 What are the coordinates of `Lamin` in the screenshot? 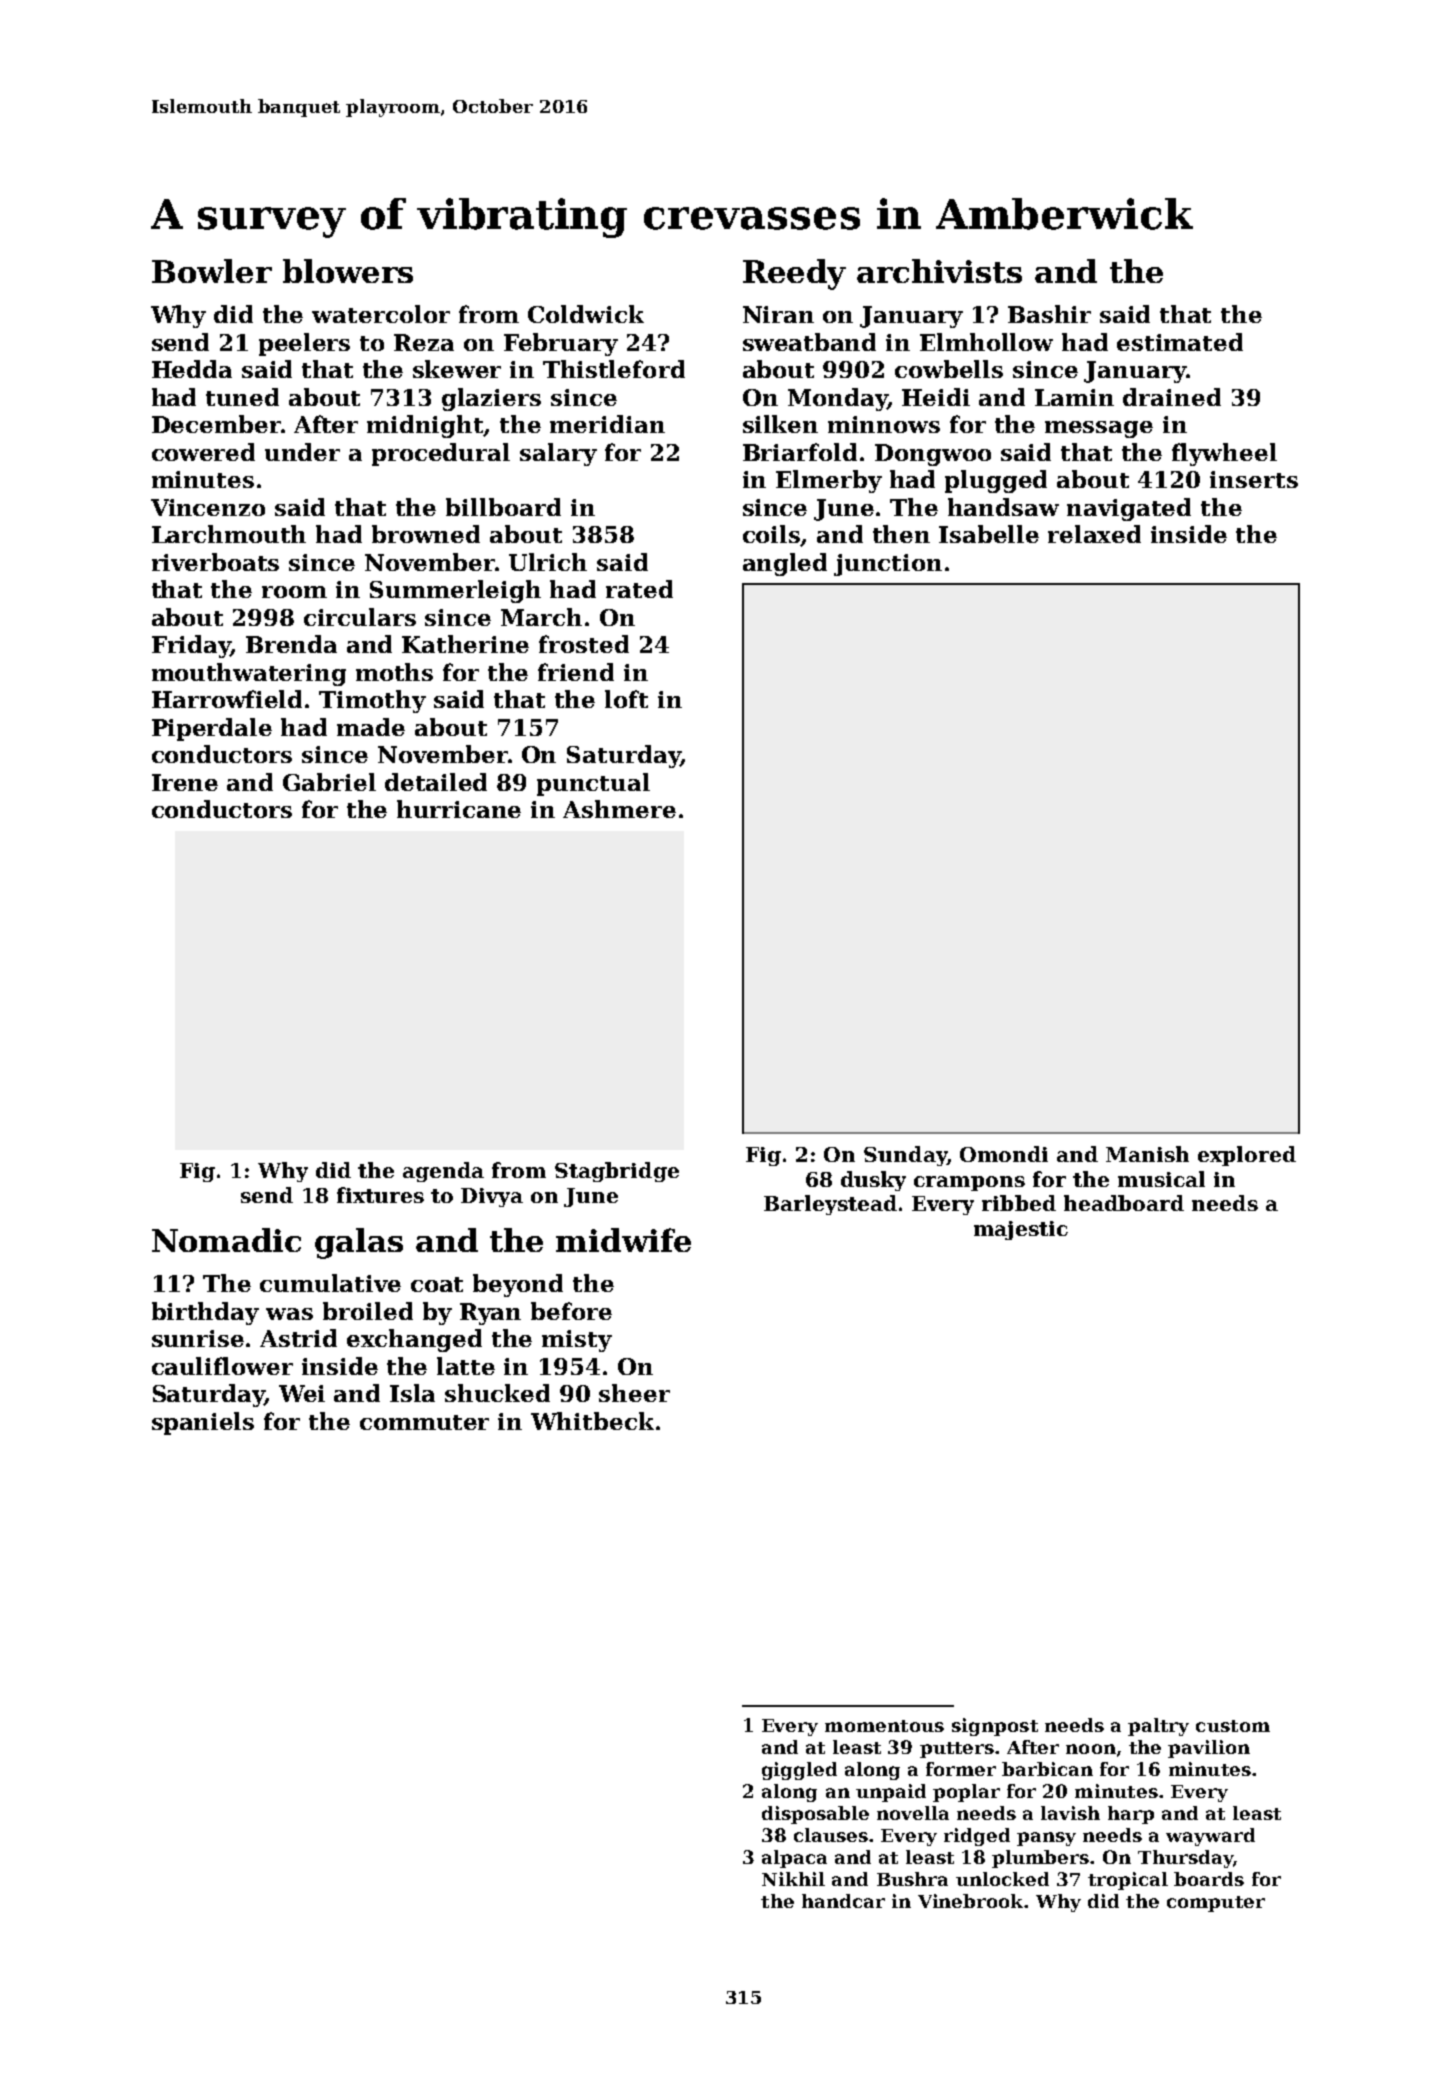 It's located at (1074, 397).
